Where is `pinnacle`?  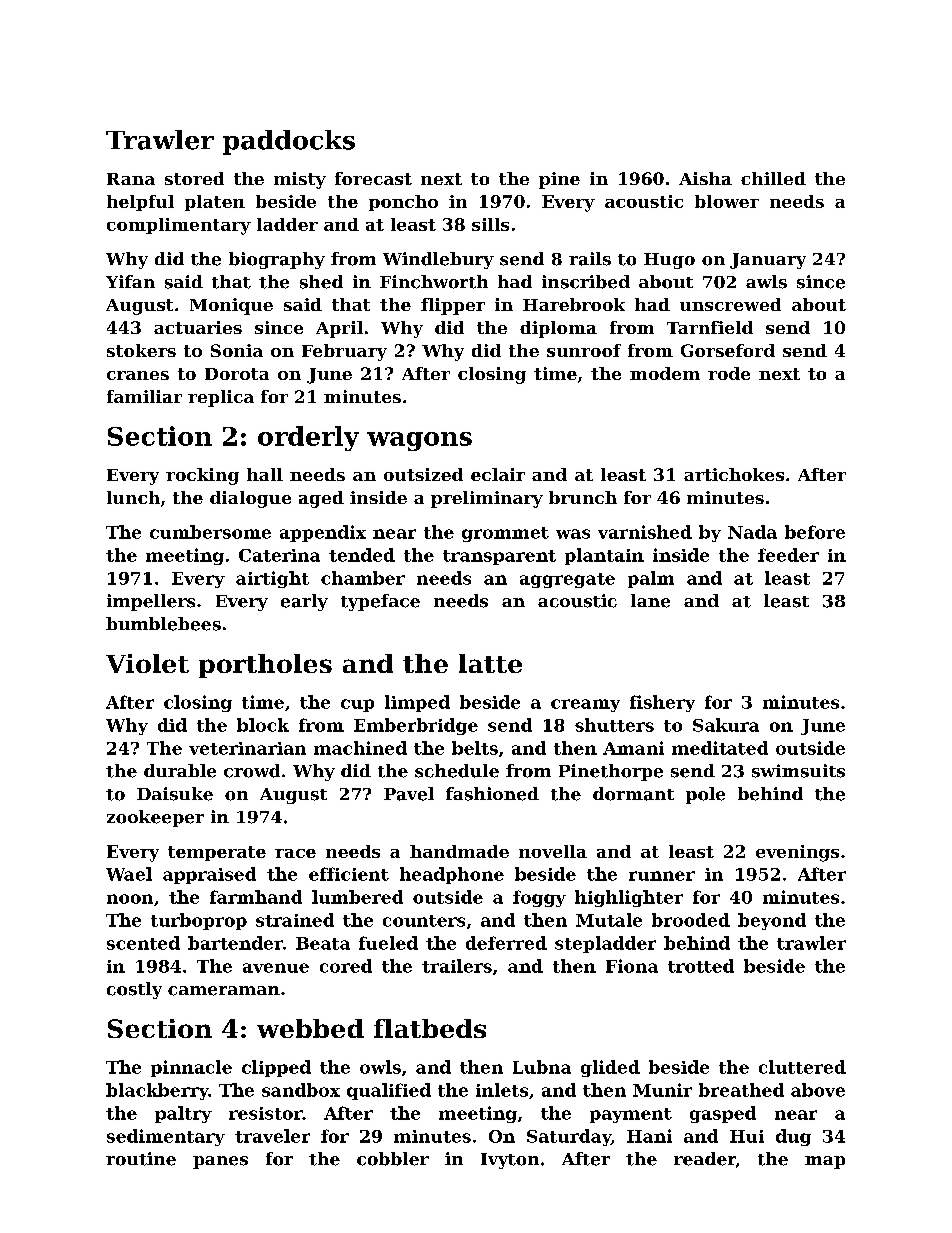
pinnacle is located at coordinates (191, 1068).
